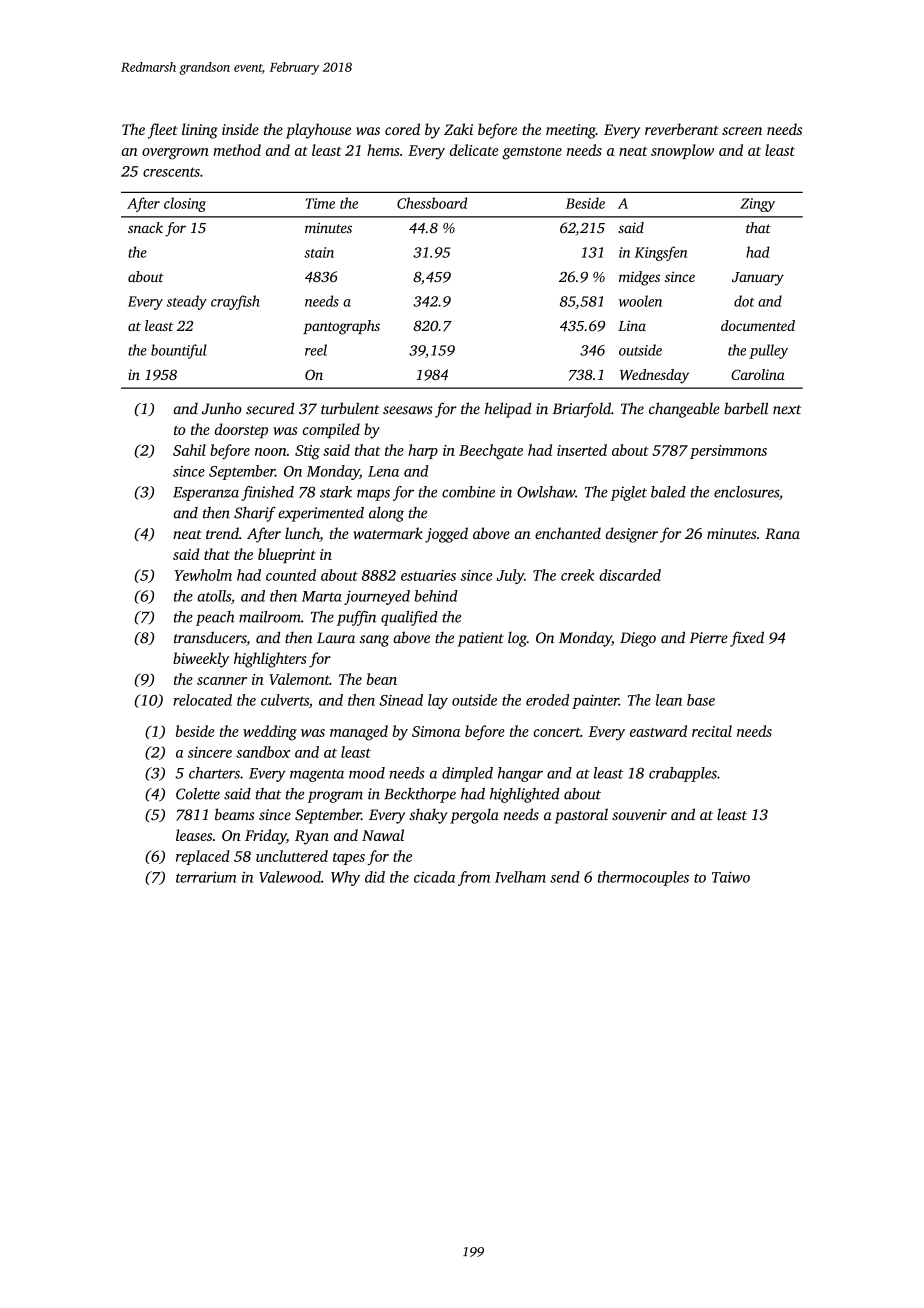 The height and width of the image is (1308, 924). Describe the element at coordinates (341, 327) in the image. I see `pantographs` at that location.
